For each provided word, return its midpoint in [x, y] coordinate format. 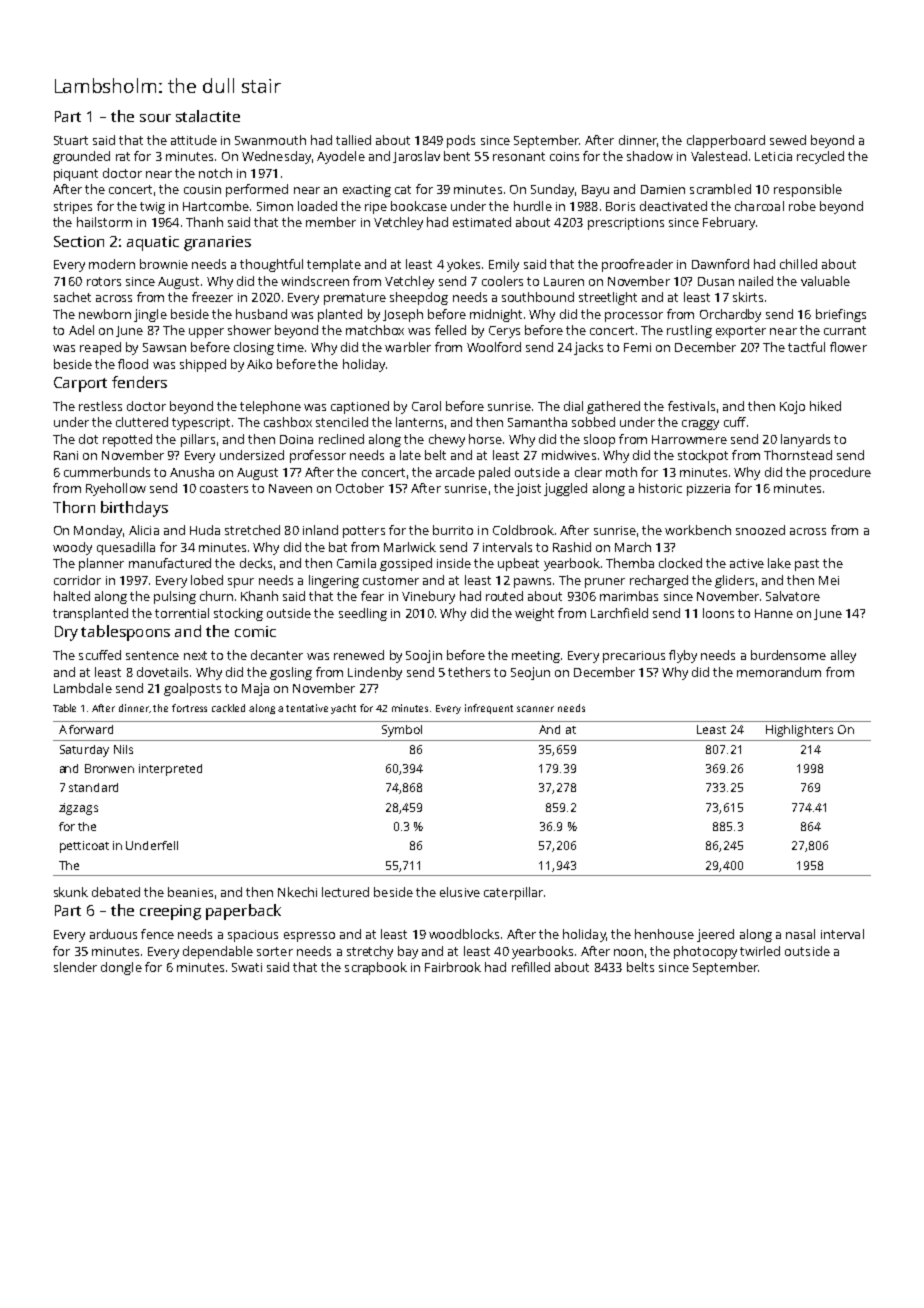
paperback [243, 912]
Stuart [71, 140]
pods [461, 141]
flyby [683, 656]
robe [802, 206]
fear [372, 596]
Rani [66, 455]
